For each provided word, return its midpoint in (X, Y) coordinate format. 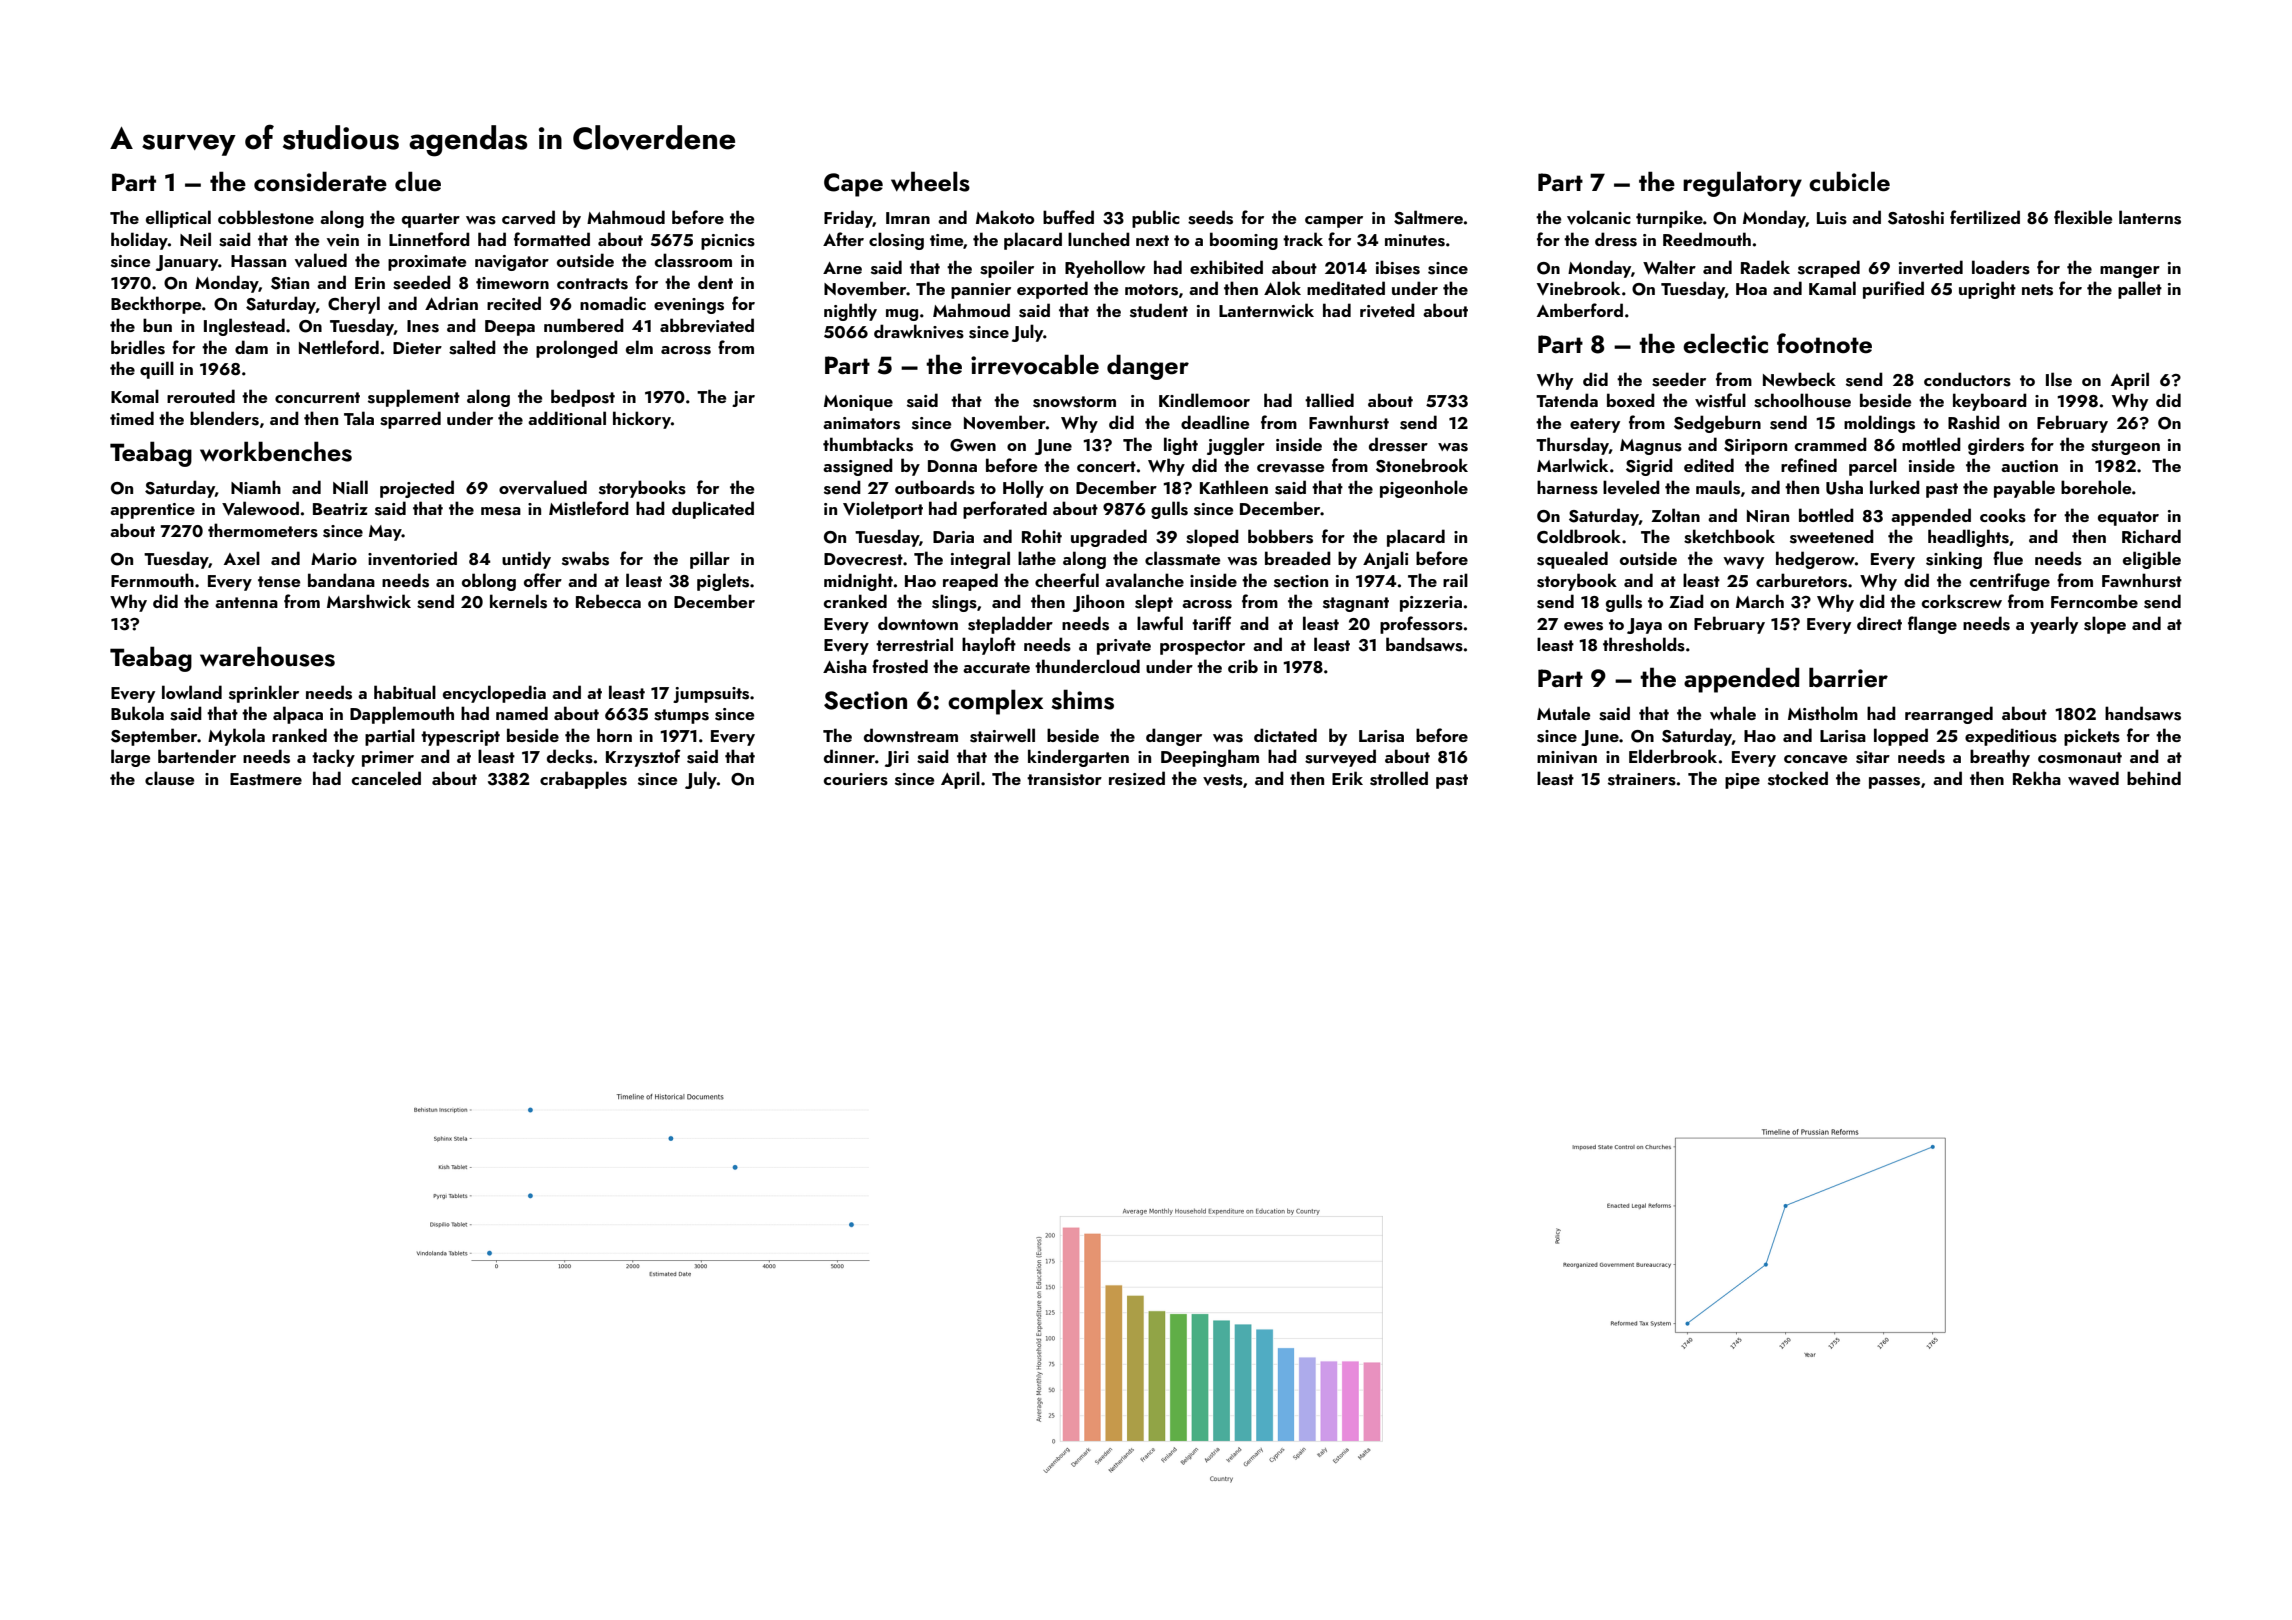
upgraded (1109, 538)
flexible (2083, 217)
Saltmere (1428, 217)
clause (169, 778)
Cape (853, 185)
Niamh (256, 487)
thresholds (1644, 644)
